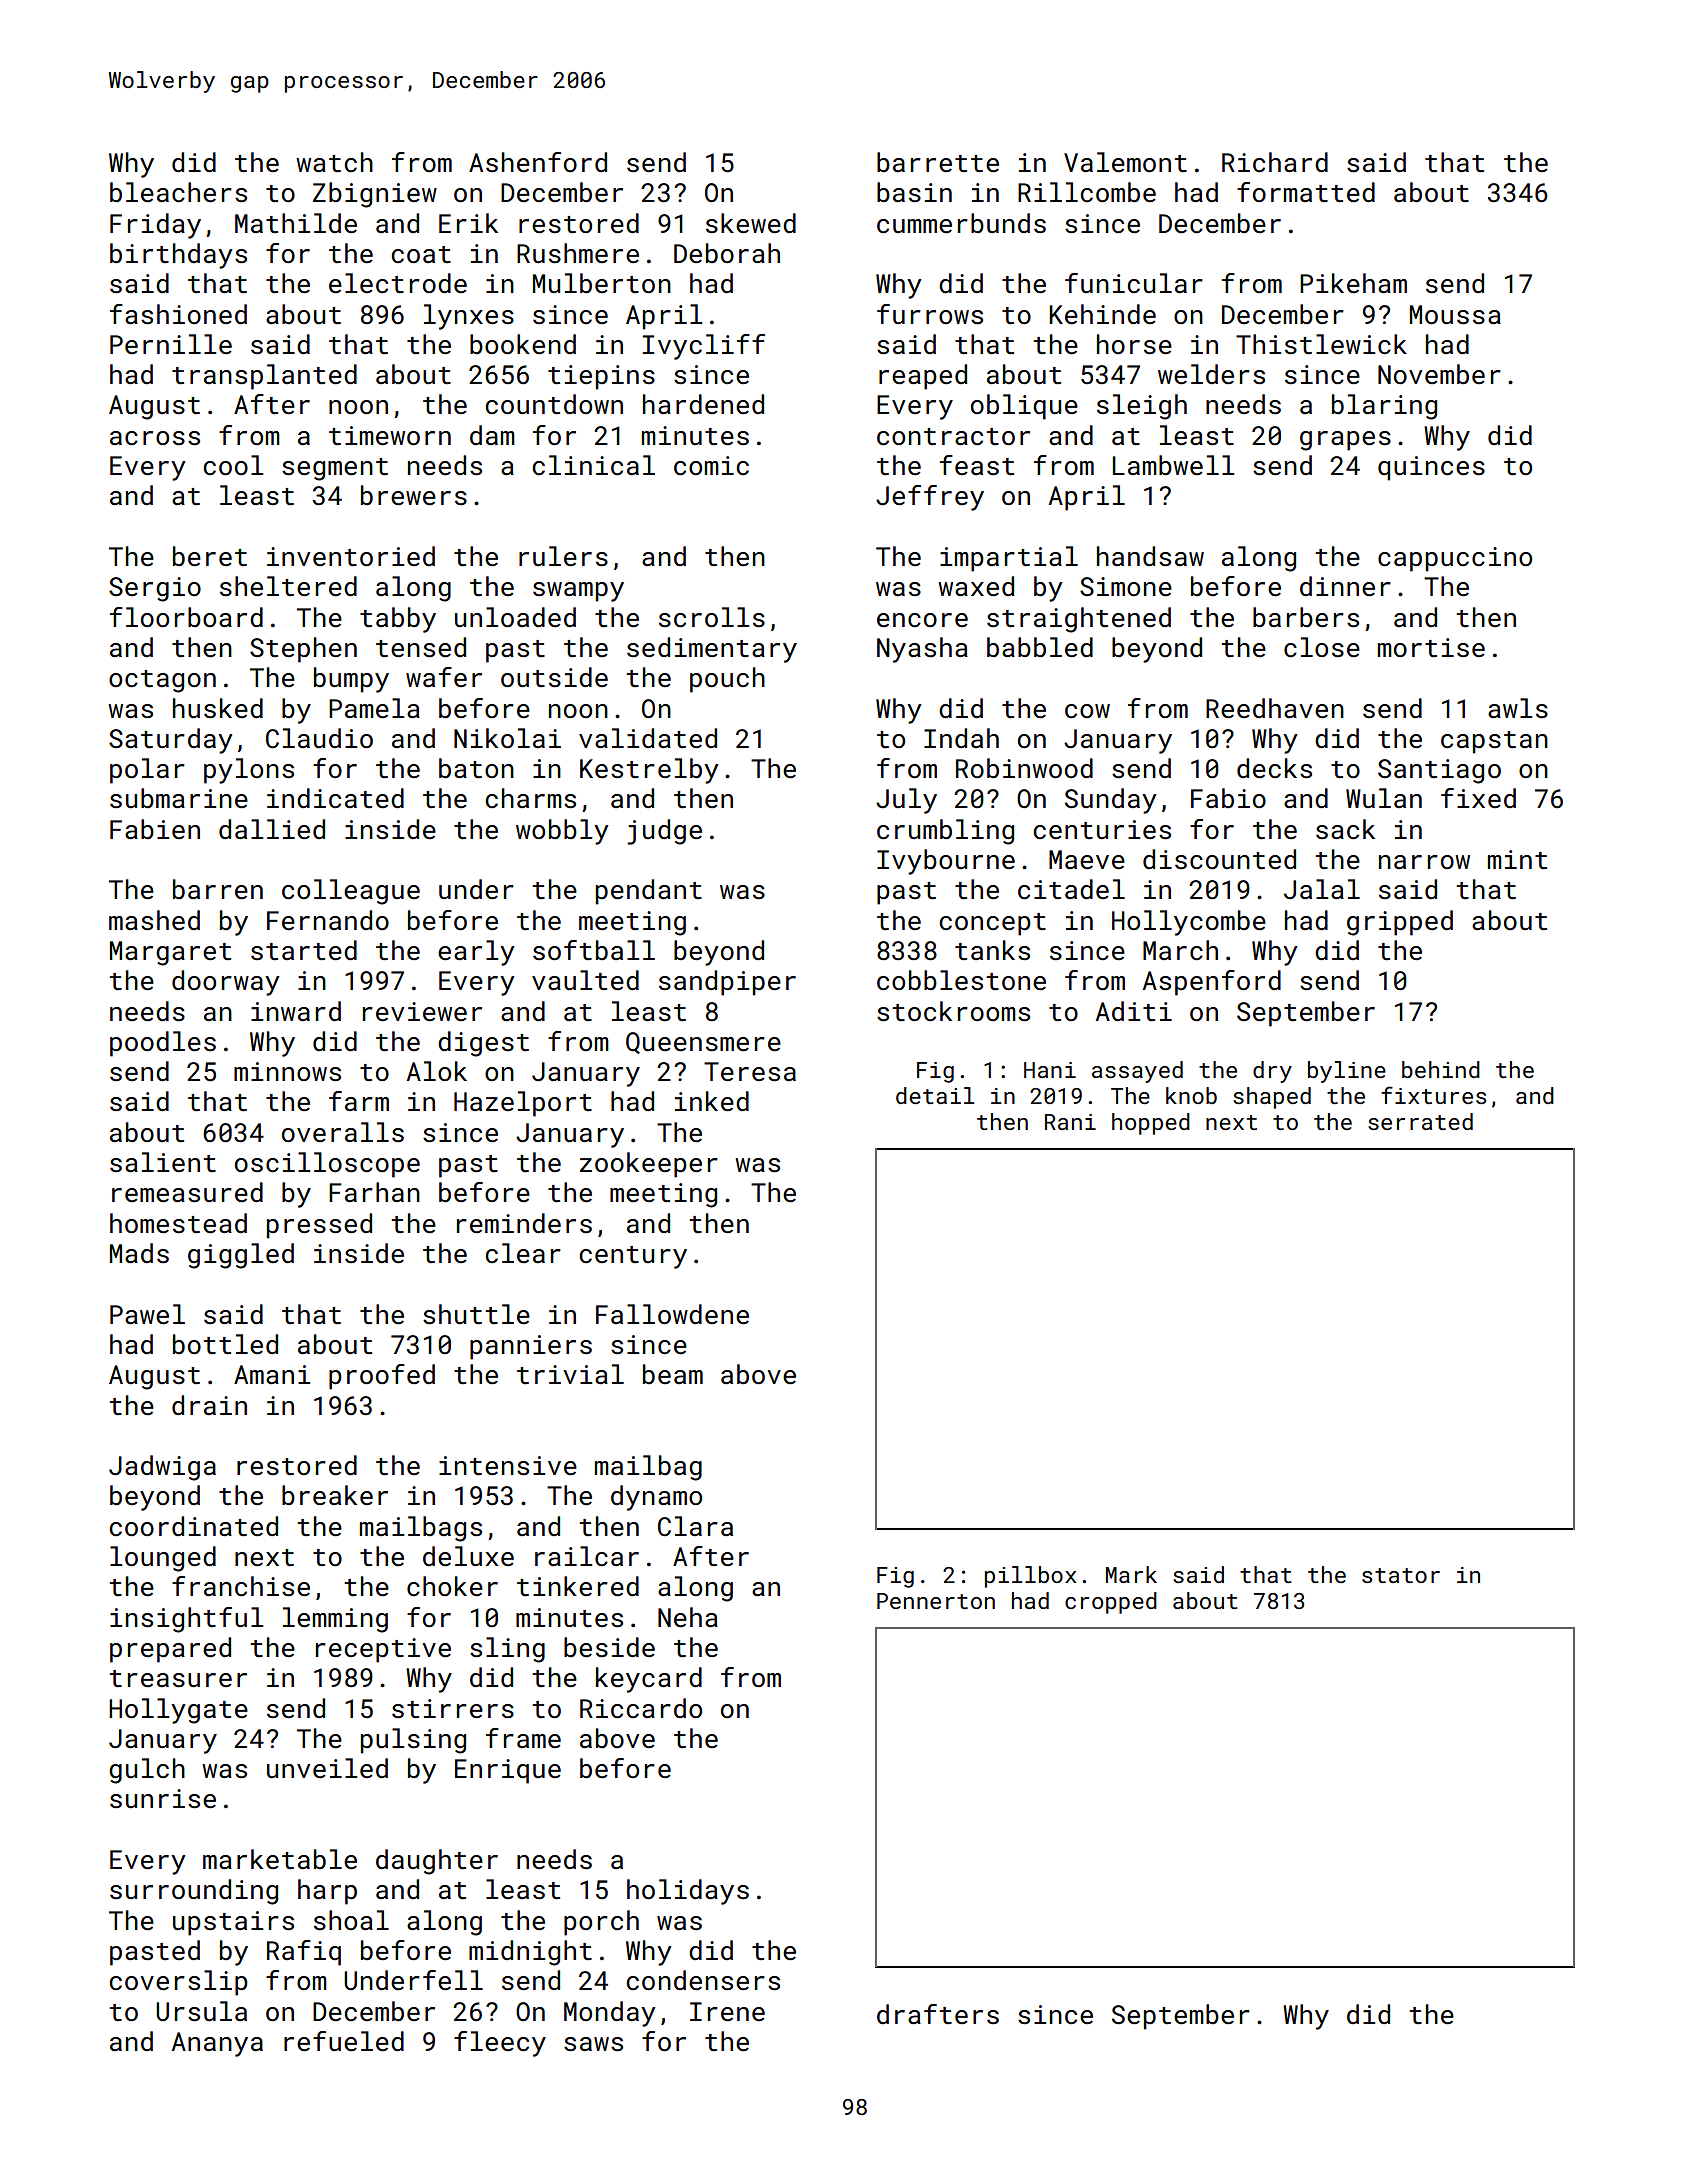  What do you see at coordinates (750, 1072) in the document?
I see `Teresa` at bounding box center [750, 1072].
